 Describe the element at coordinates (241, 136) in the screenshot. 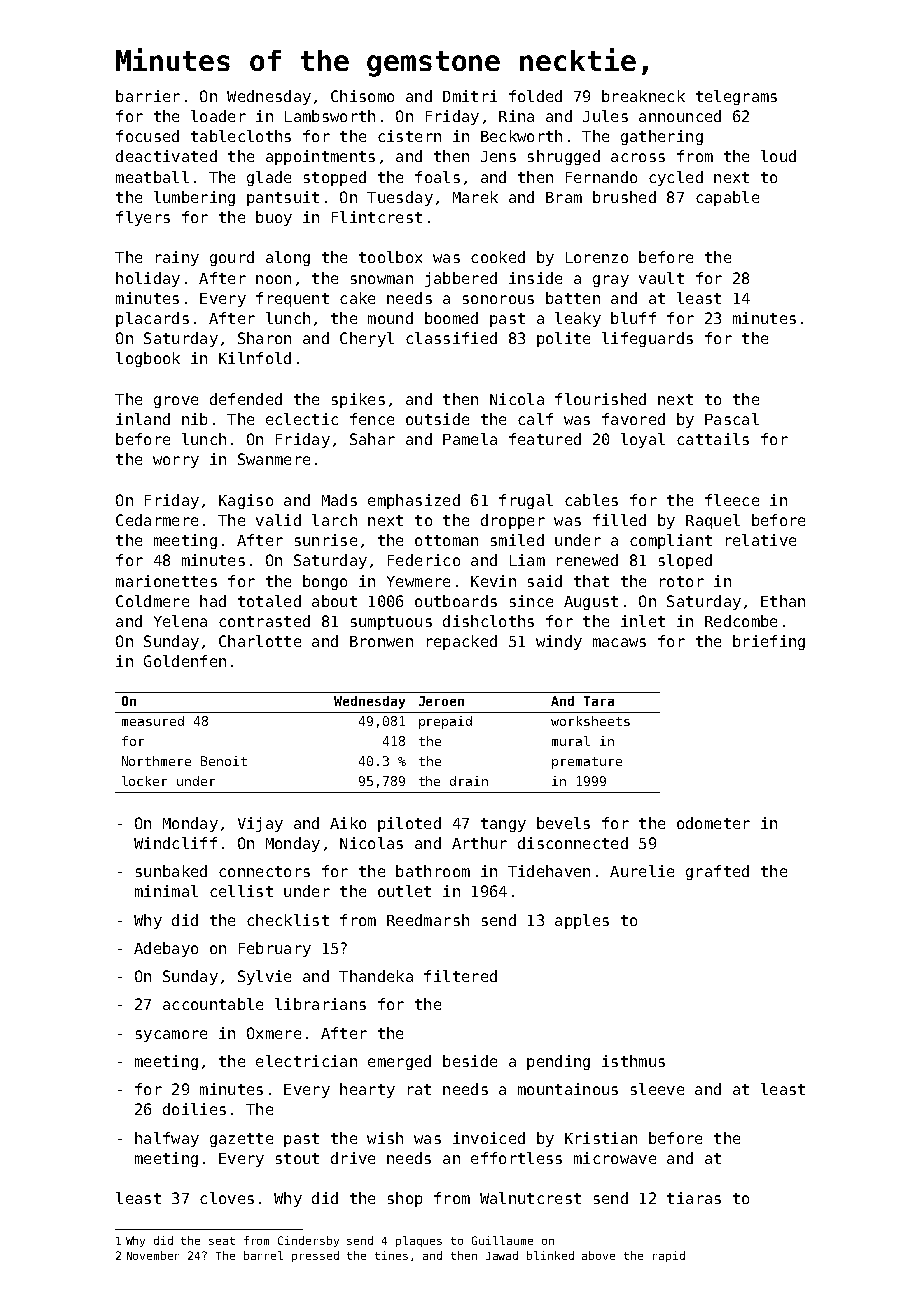

I see `tablecloths` at that location.
